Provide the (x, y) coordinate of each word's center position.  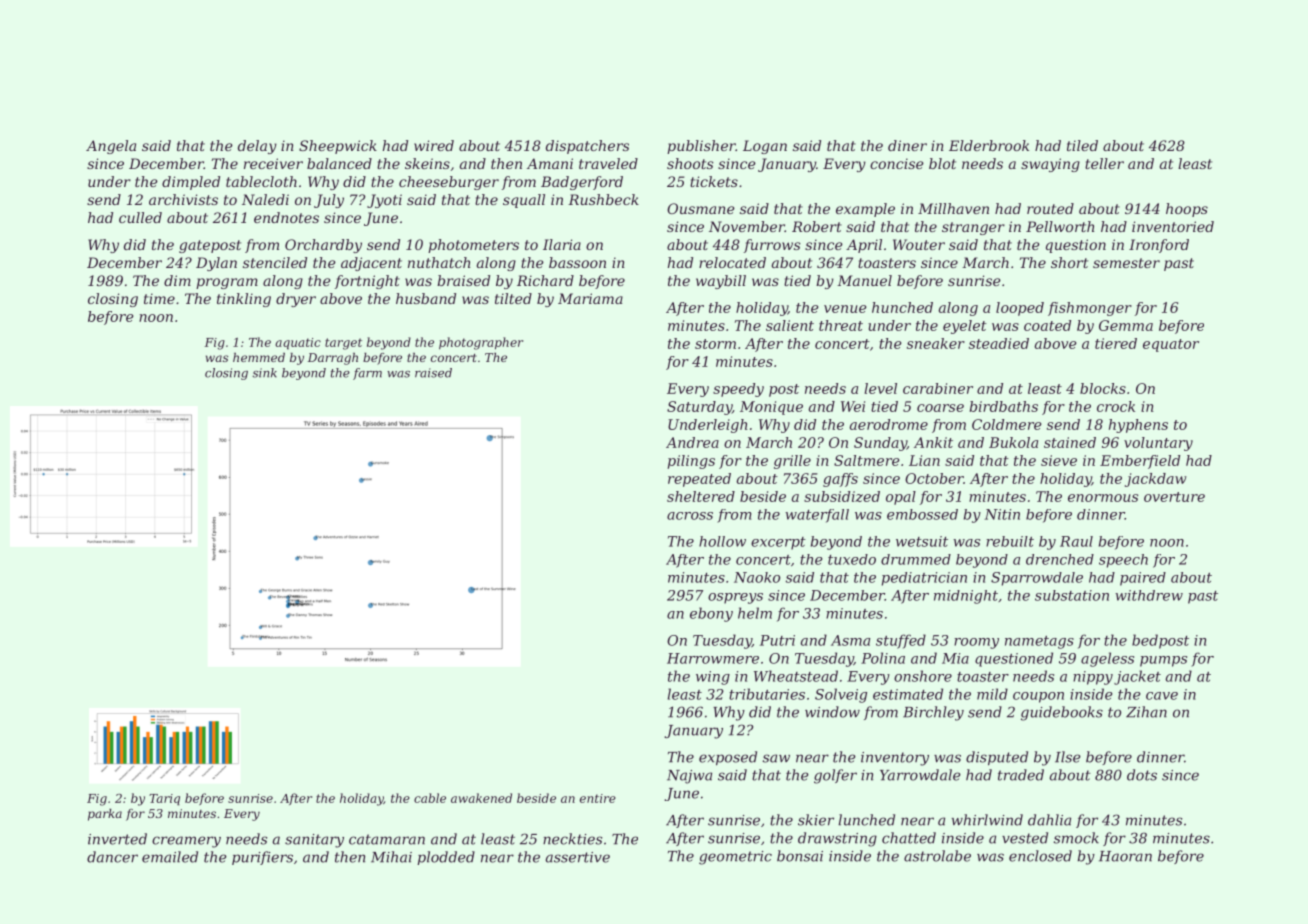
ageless (1107, 659)
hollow (722, 541)
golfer (835, 776)
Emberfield (1140, 462)
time (159, 298)
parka (105, 815)
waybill (721, 282)
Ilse (1068, 757)
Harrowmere (713, 658)
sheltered (701, 496)
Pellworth (1060, 226)
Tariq (164, 800)
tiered (1116, 343)
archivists (183, 199)
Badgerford (582, 183)
